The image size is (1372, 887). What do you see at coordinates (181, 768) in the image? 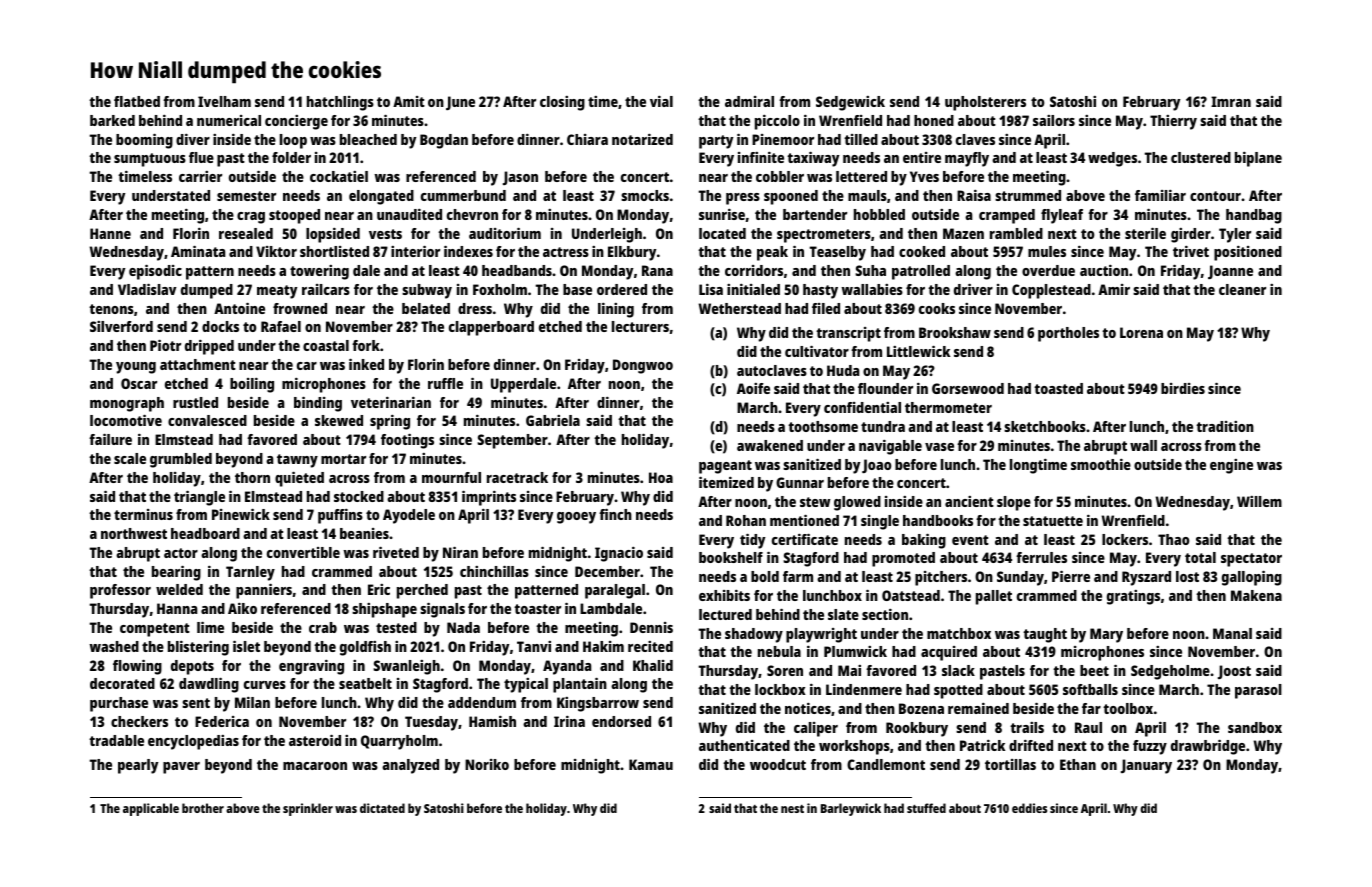
I see `paver` at bounding box center [181, 768].
